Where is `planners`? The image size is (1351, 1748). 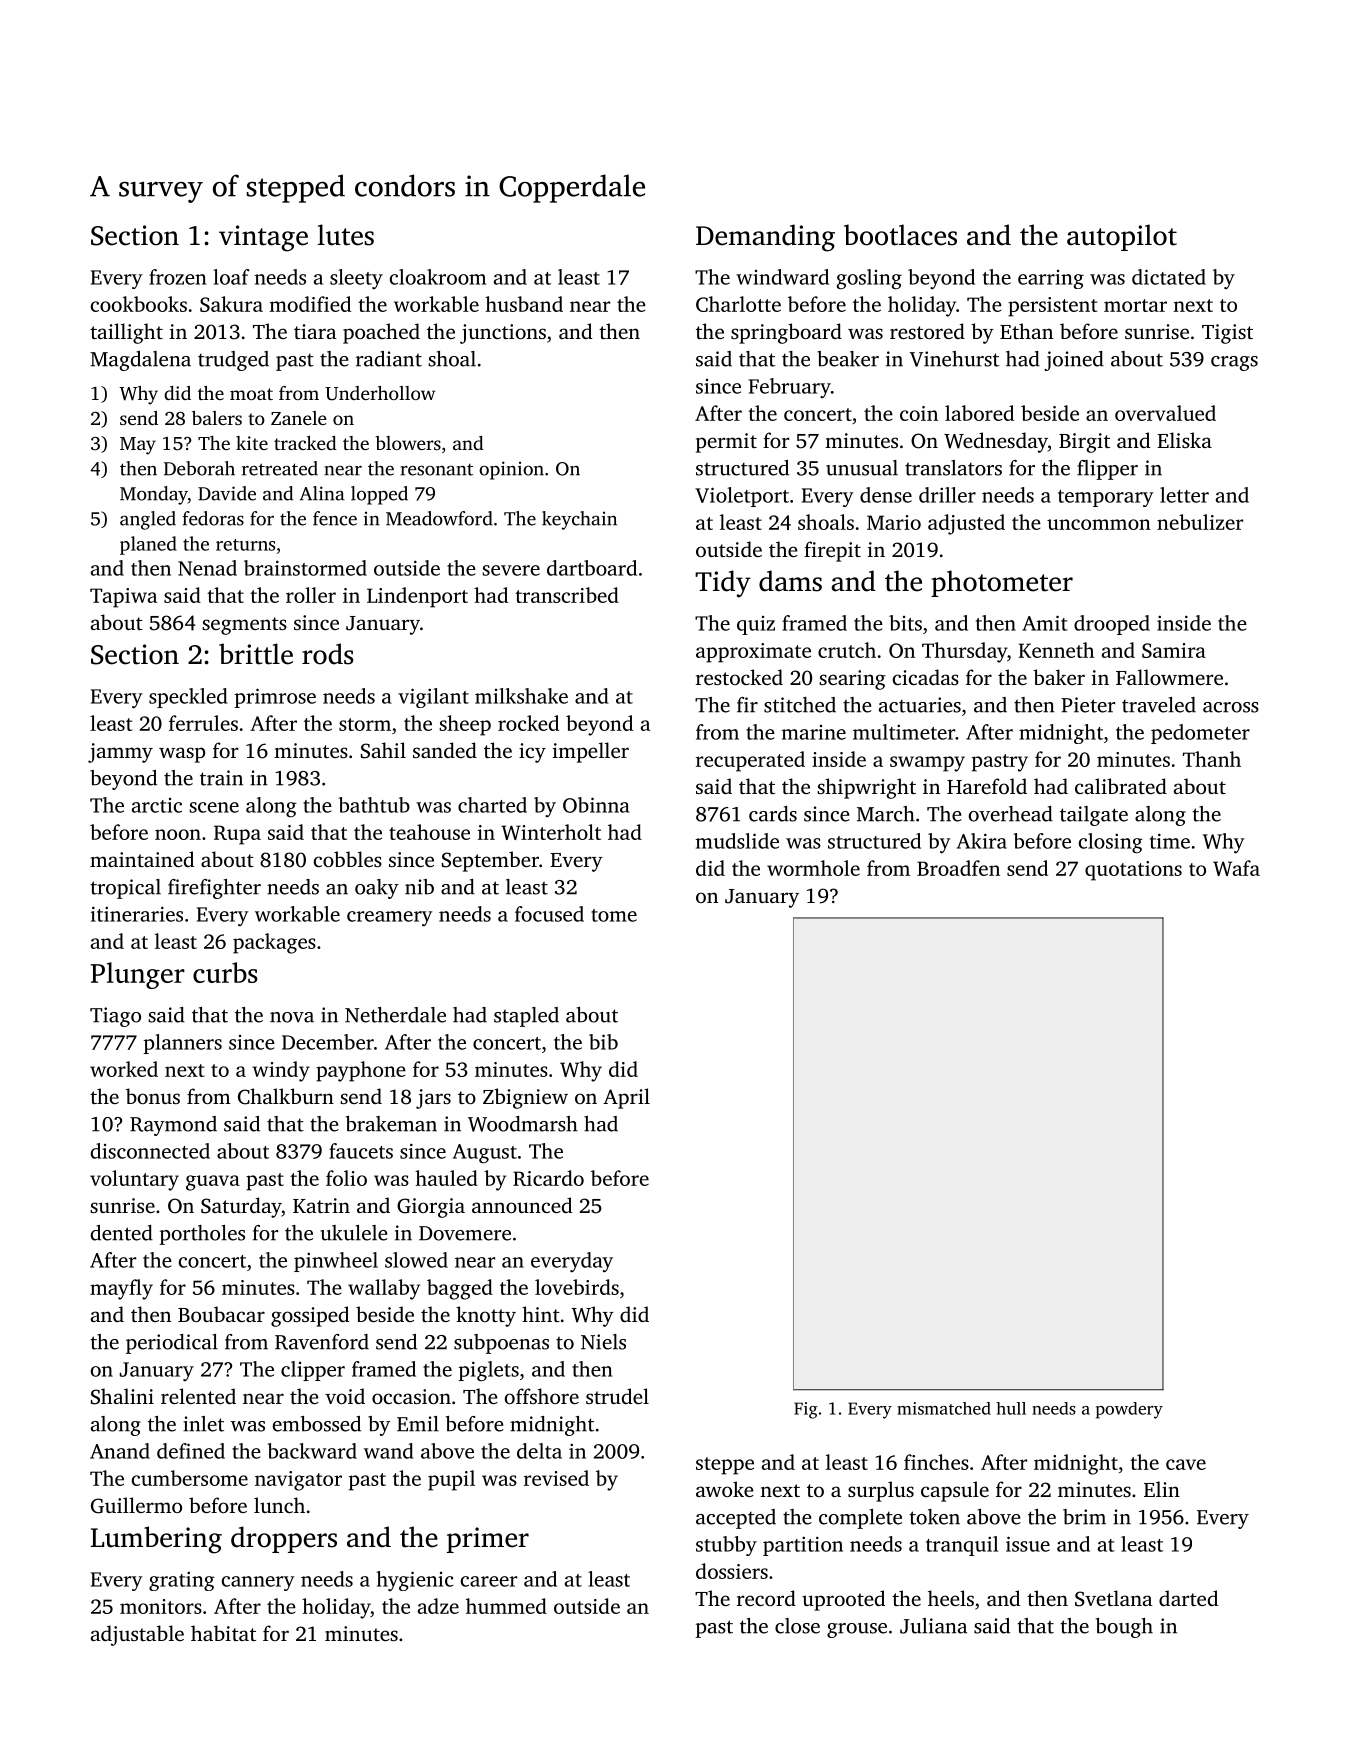 planners is located at coordinates (183, 1044).
